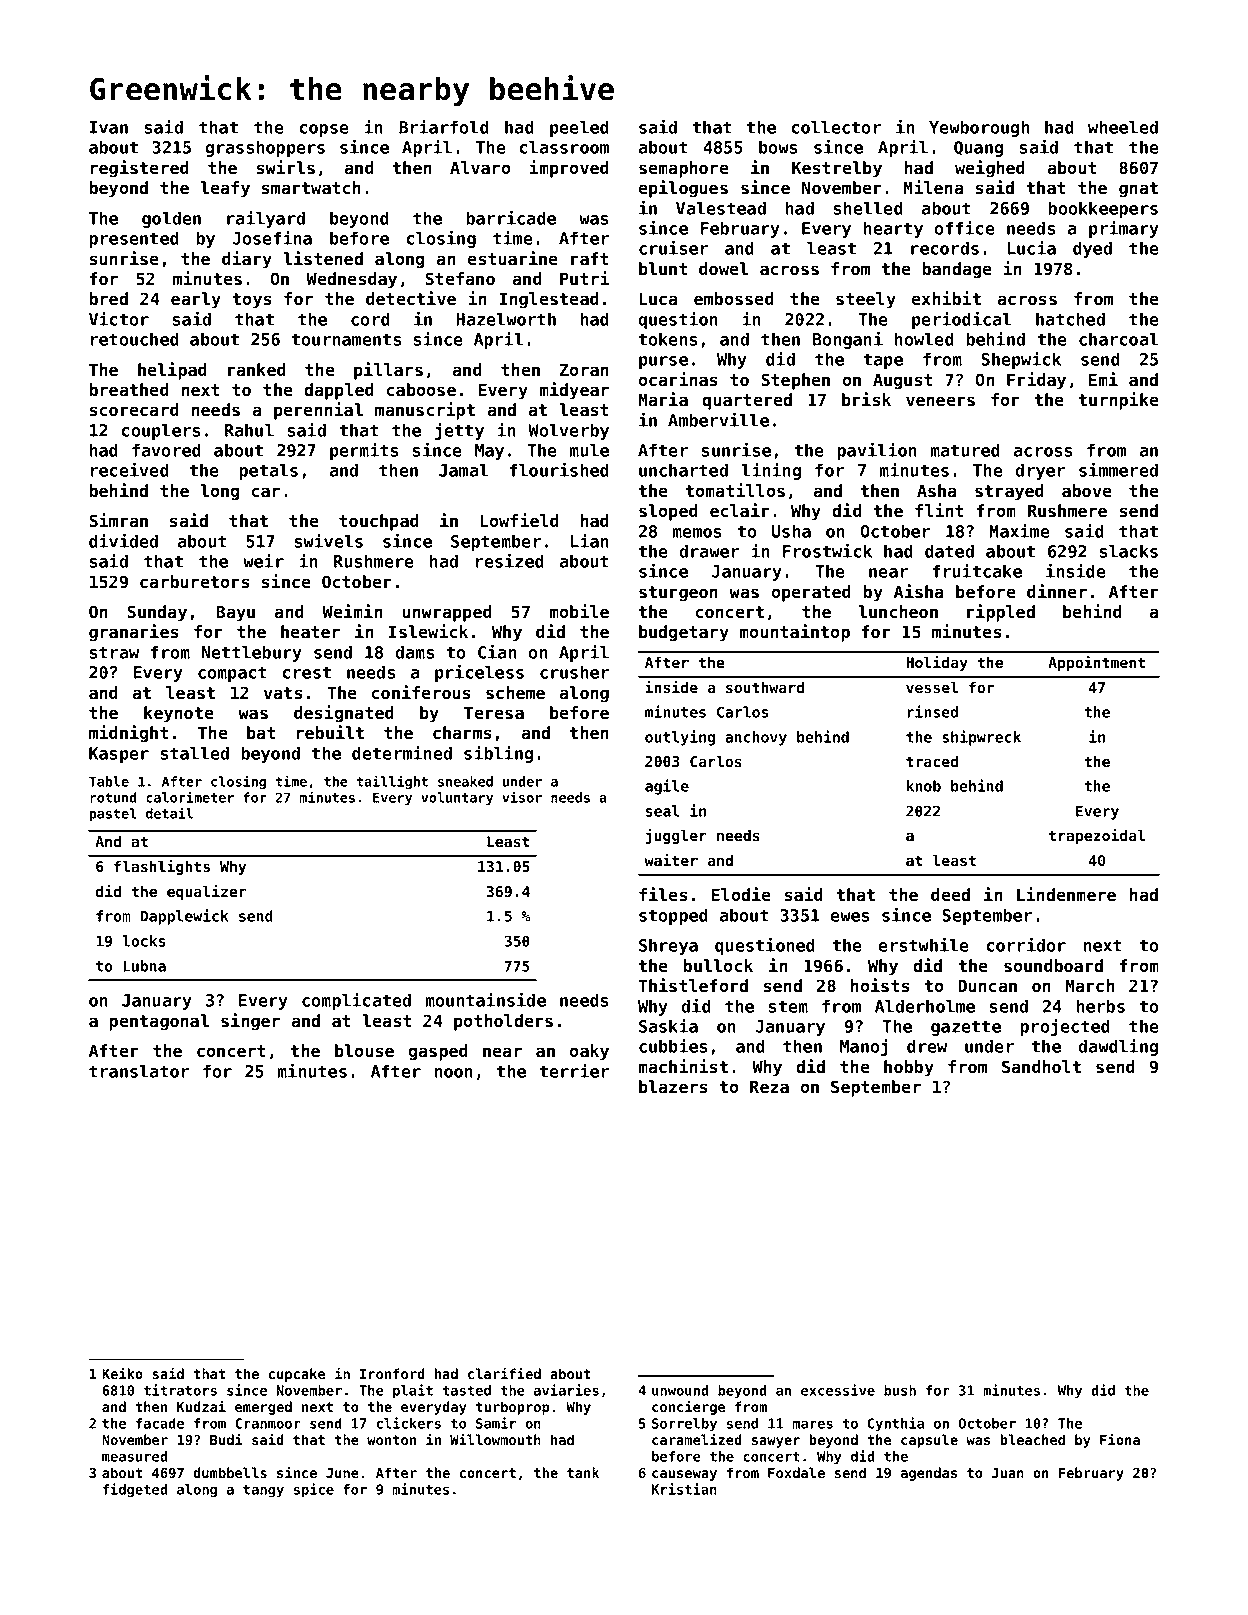 Image resolution: width=1248 pixels, height=1615 pixels. I want to click on wheeled, so click(1123, 127).
